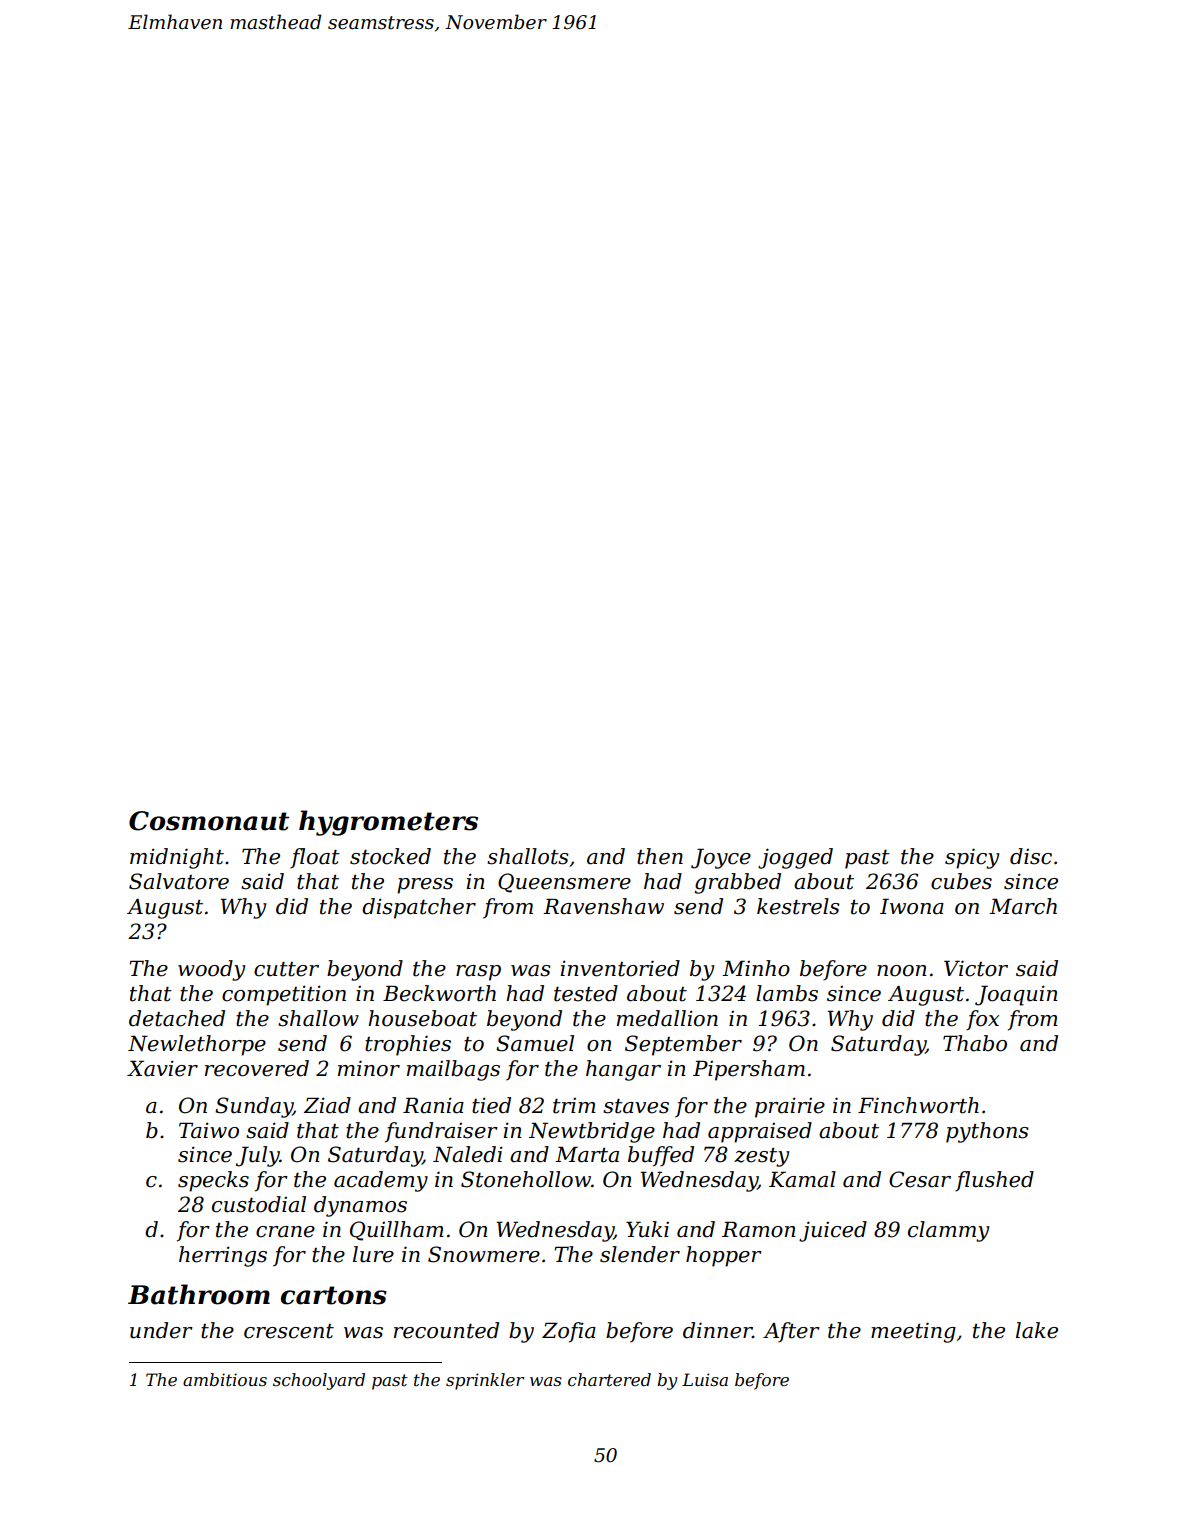 This screenshot has height=1538, width=1188. I want to click on Cesar, so click(920, 1179).
